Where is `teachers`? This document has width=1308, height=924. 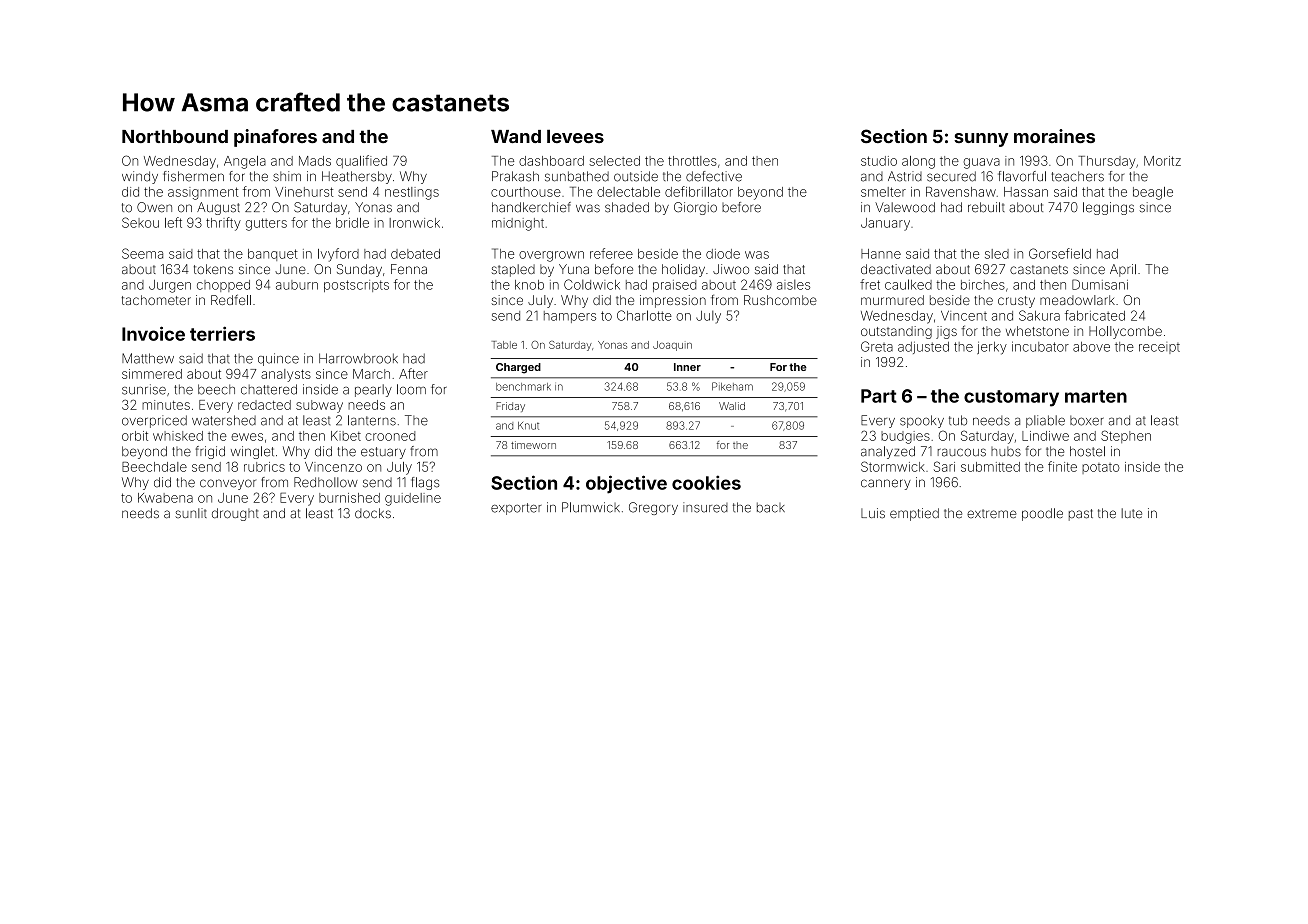 teachers is located at coordinates (1077, 176).
